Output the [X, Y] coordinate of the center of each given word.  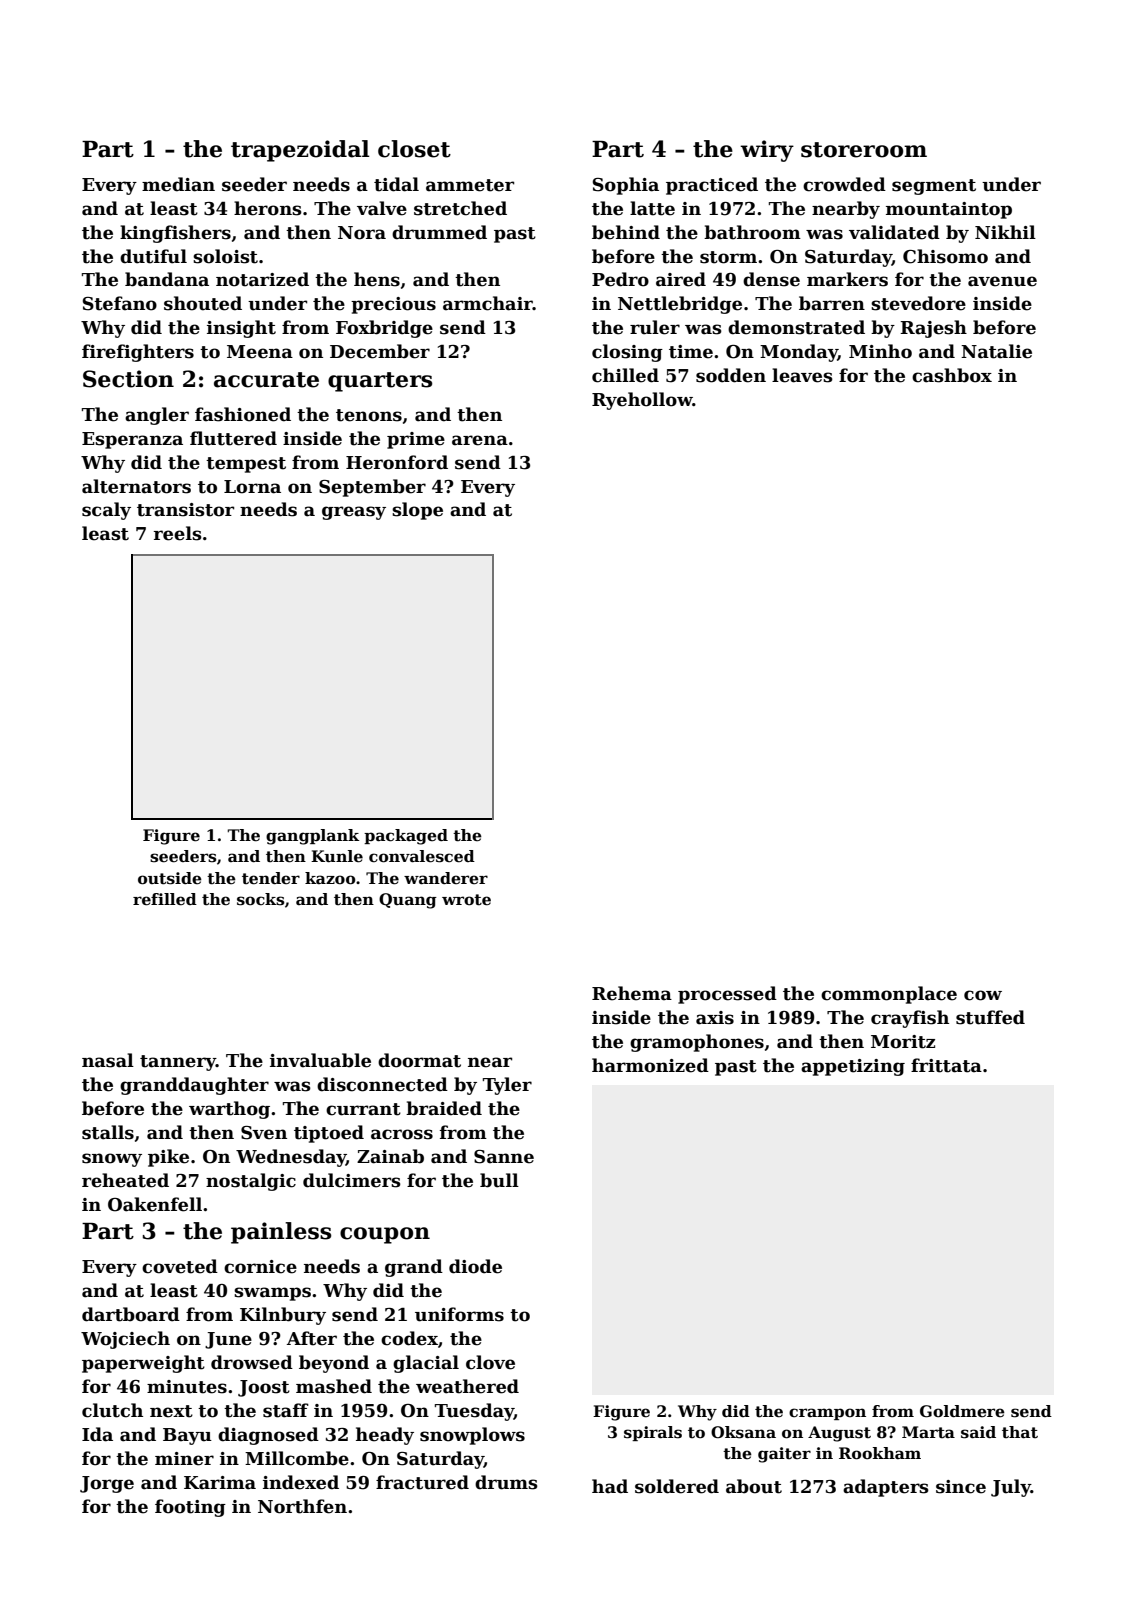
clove [490, 1362]
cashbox [952, 375]
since [961, 1487]
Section [128, 379]
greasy [354, 513]
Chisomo [945, 256]
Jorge [107, 1484]
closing [627, 353]
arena [480, 440]
